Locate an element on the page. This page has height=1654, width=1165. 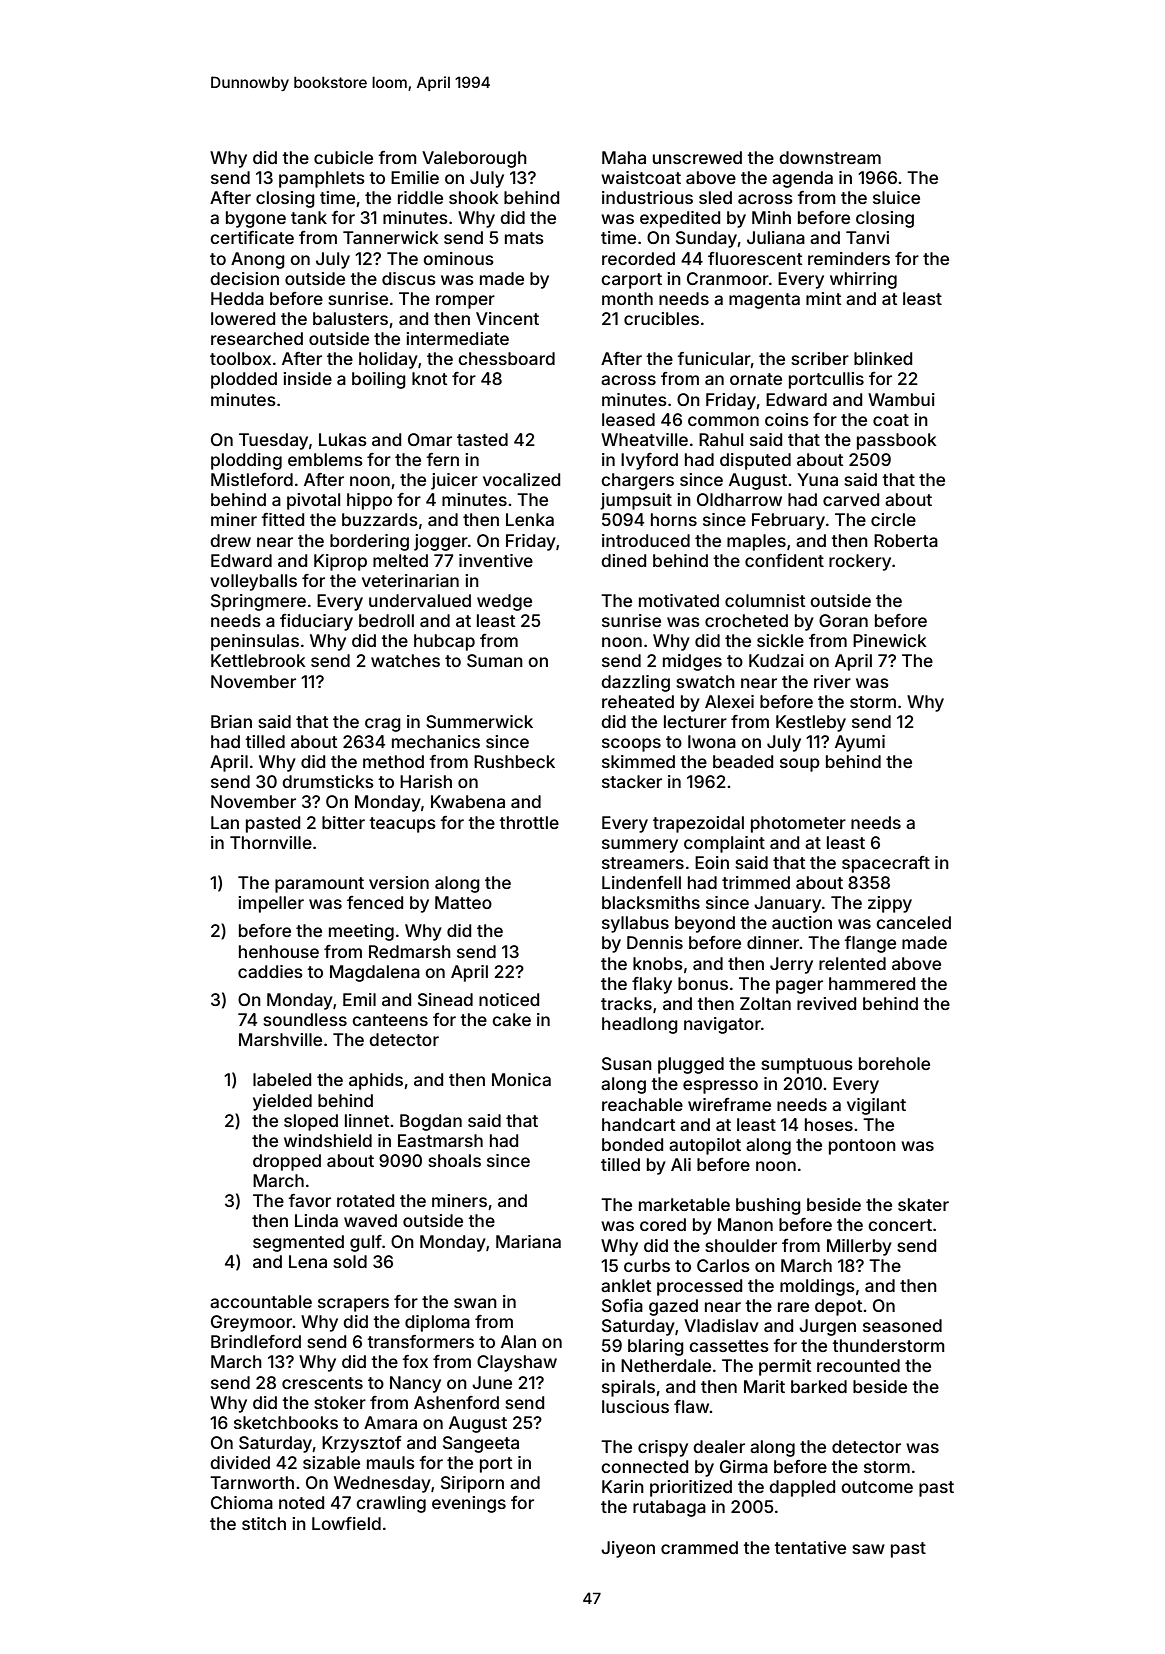
cubicle is located at coordinates (343, 157).
